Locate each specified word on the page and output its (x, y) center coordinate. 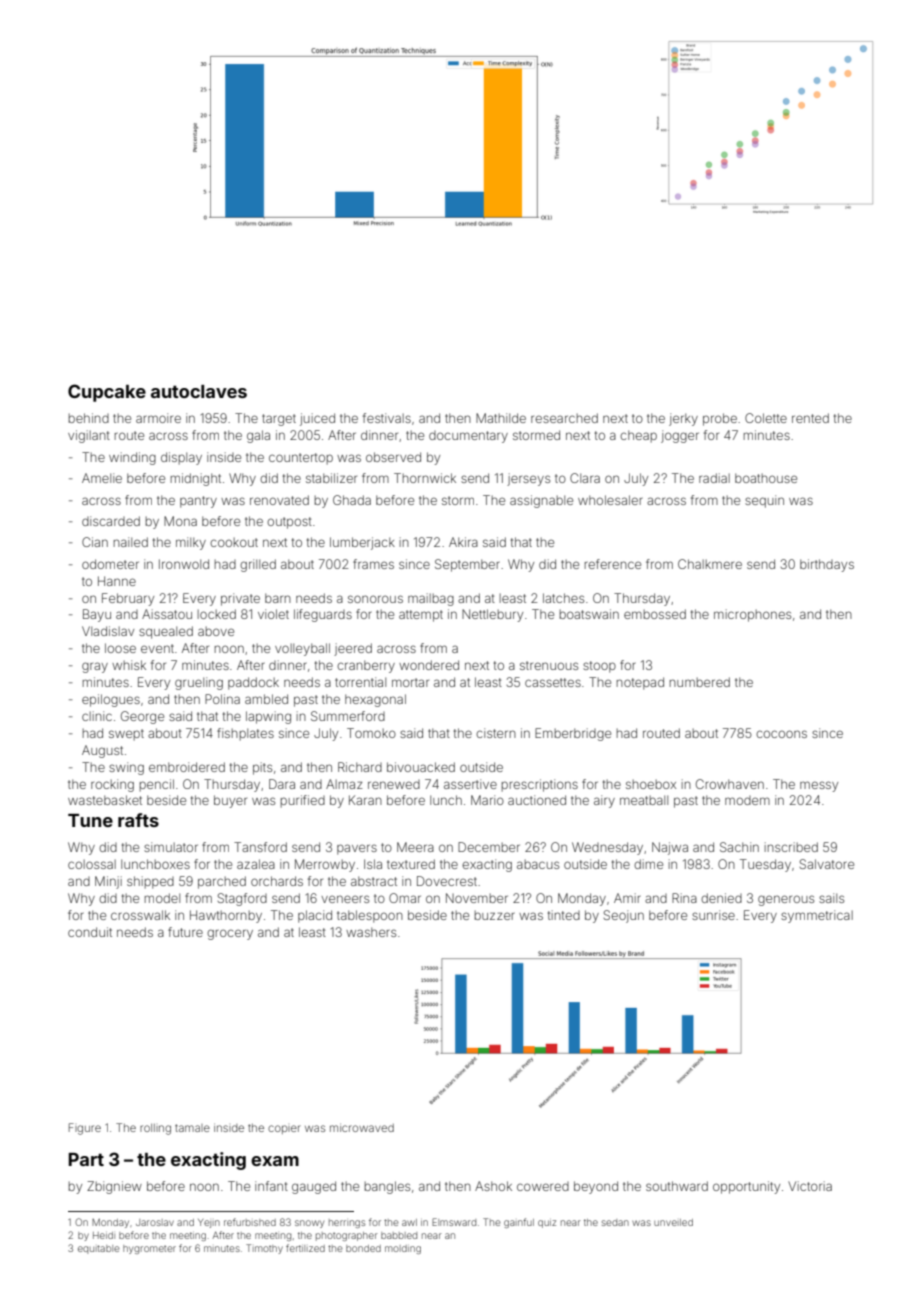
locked (217, 614)
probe (720, 419)
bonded (363, 1248)
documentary (468, 437)
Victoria (810, 1186)
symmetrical (817, 916)
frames (373, 564)
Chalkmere (710, 564)
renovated (279, 500)
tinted (564, 915)
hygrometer (149, 1249)
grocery (230, 934)
